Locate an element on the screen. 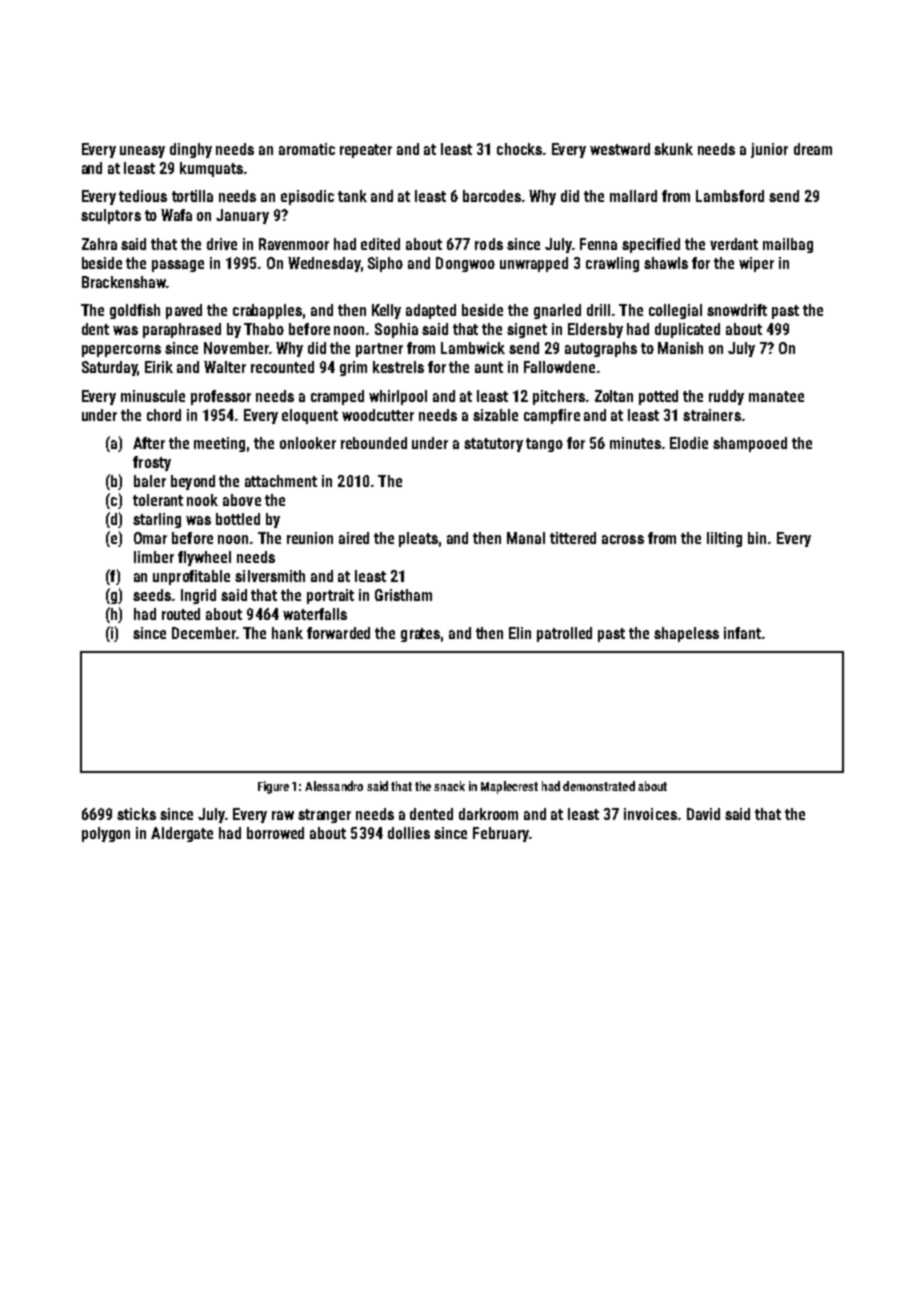 Image resolution: width=924 pixels, height=1314 pixels. December is located at coordinates (204, 633).
